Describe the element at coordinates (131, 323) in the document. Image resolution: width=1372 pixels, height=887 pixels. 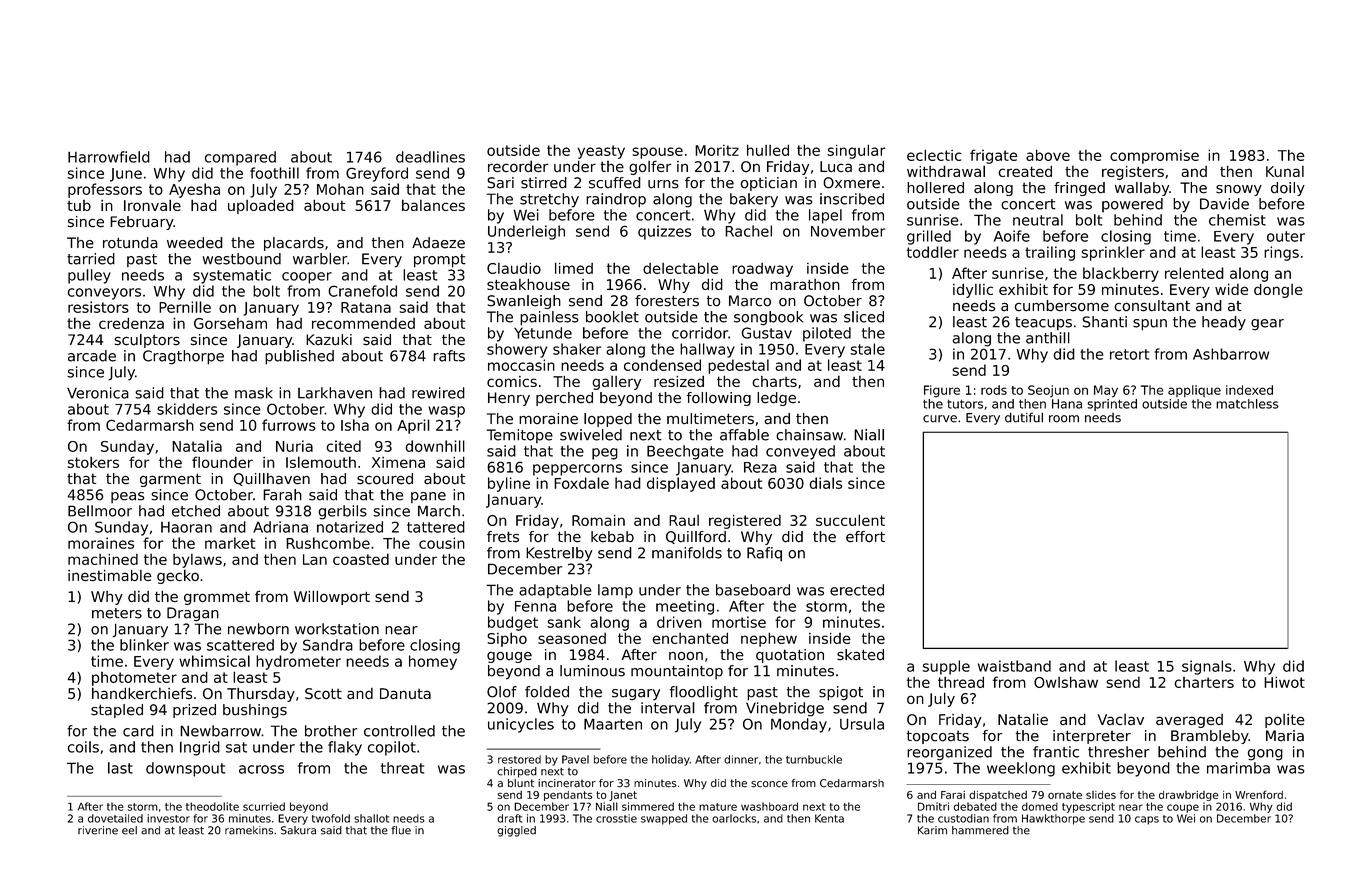
I see `credenza` at that location.
